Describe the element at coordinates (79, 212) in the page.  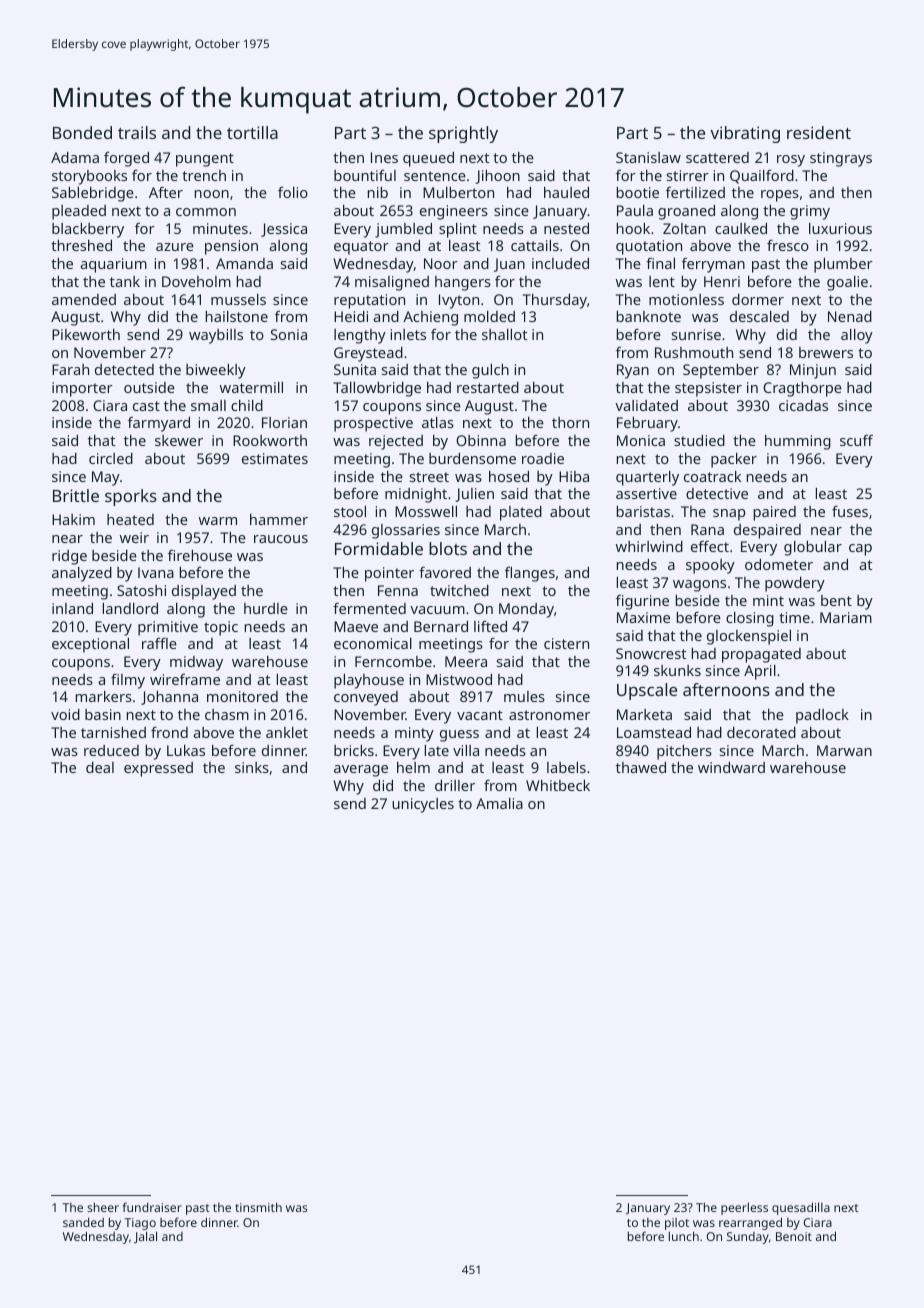
I see `pleaded` at that location.
